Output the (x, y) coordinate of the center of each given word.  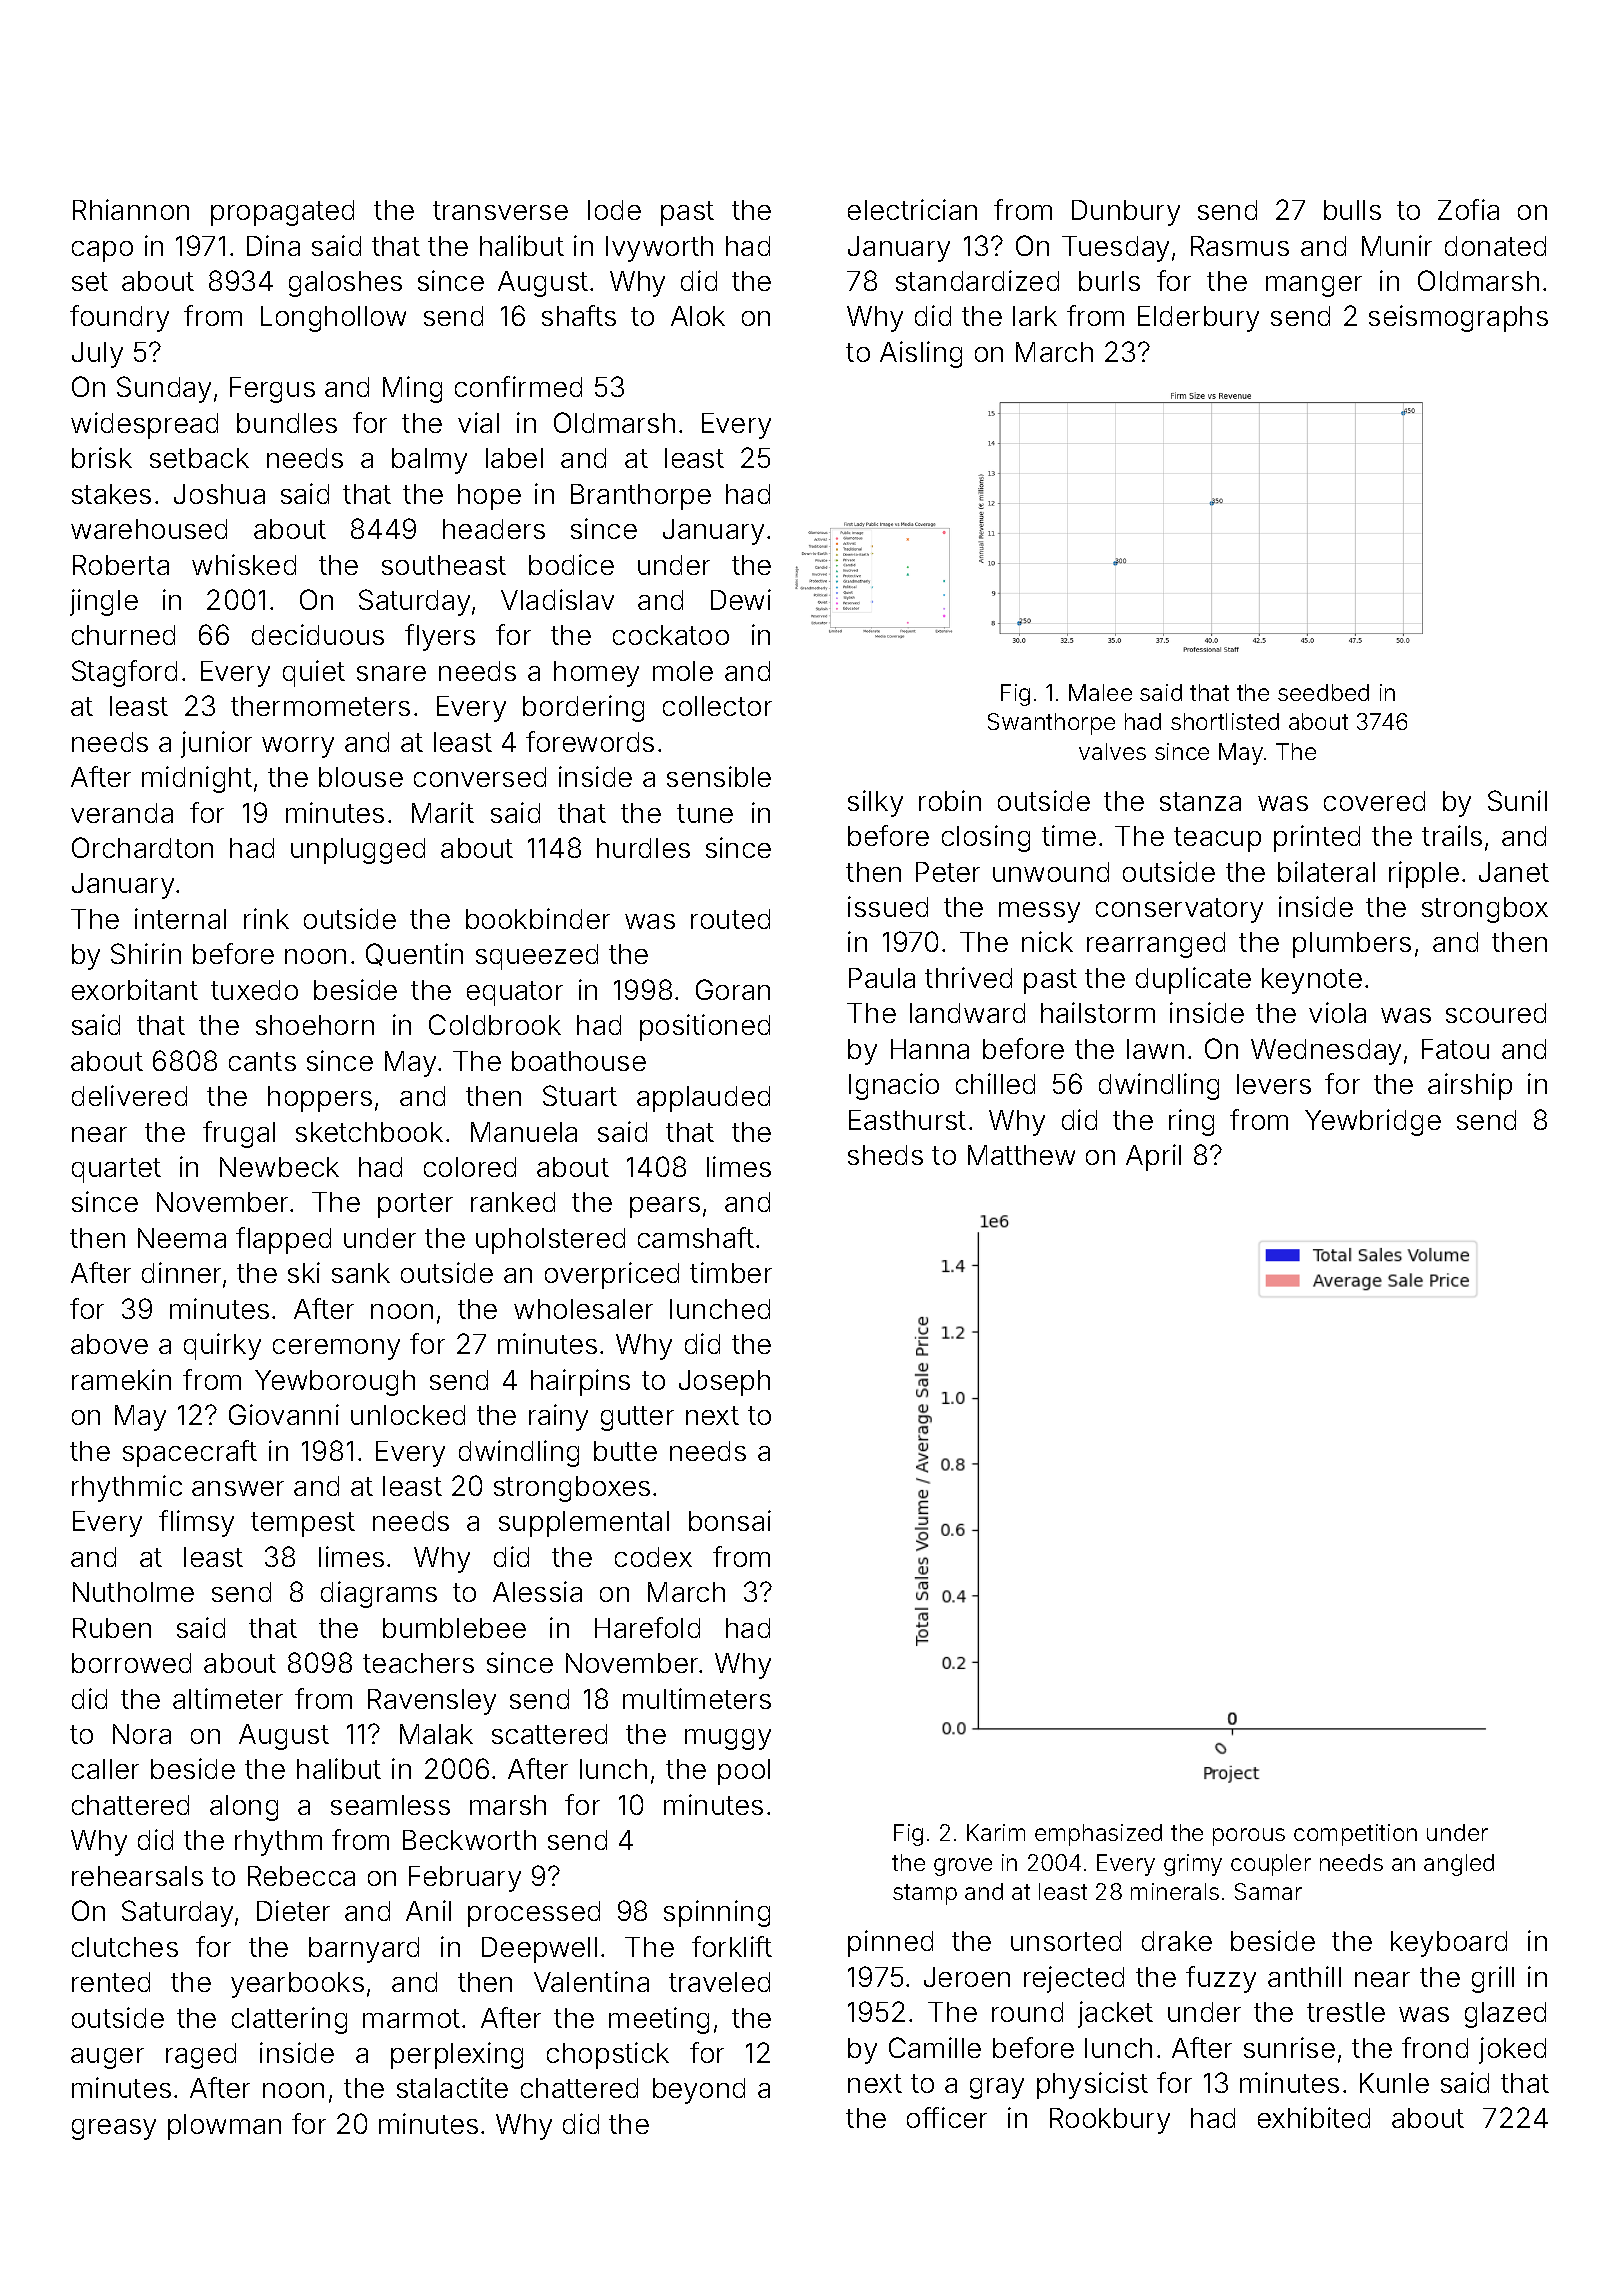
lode (614, 210)
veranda (122, 813)
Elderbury (1198, 319)
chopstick (608, 2055)
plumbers (1352, 945)
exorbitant (135, 989)
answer (238, 1488)
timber (731, 1272)
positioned (705, 1027)
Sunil (1517, 800)
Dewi (741, 599)
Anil (428, 1910)
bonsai (730, 1520)
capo (102, 251)
